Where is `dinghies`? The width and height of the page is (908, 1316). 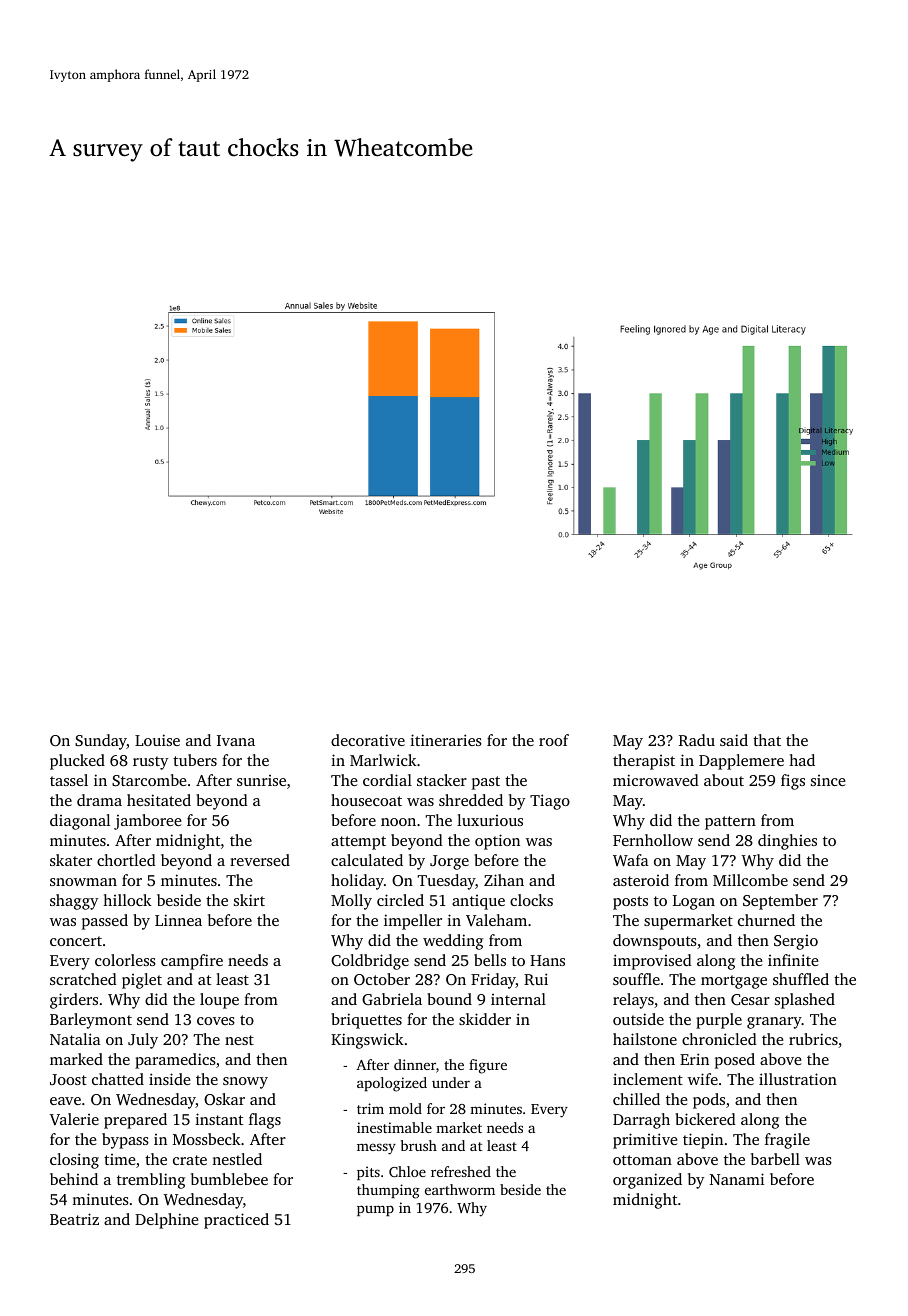
dinghies is located at coordinates (787, 842).
